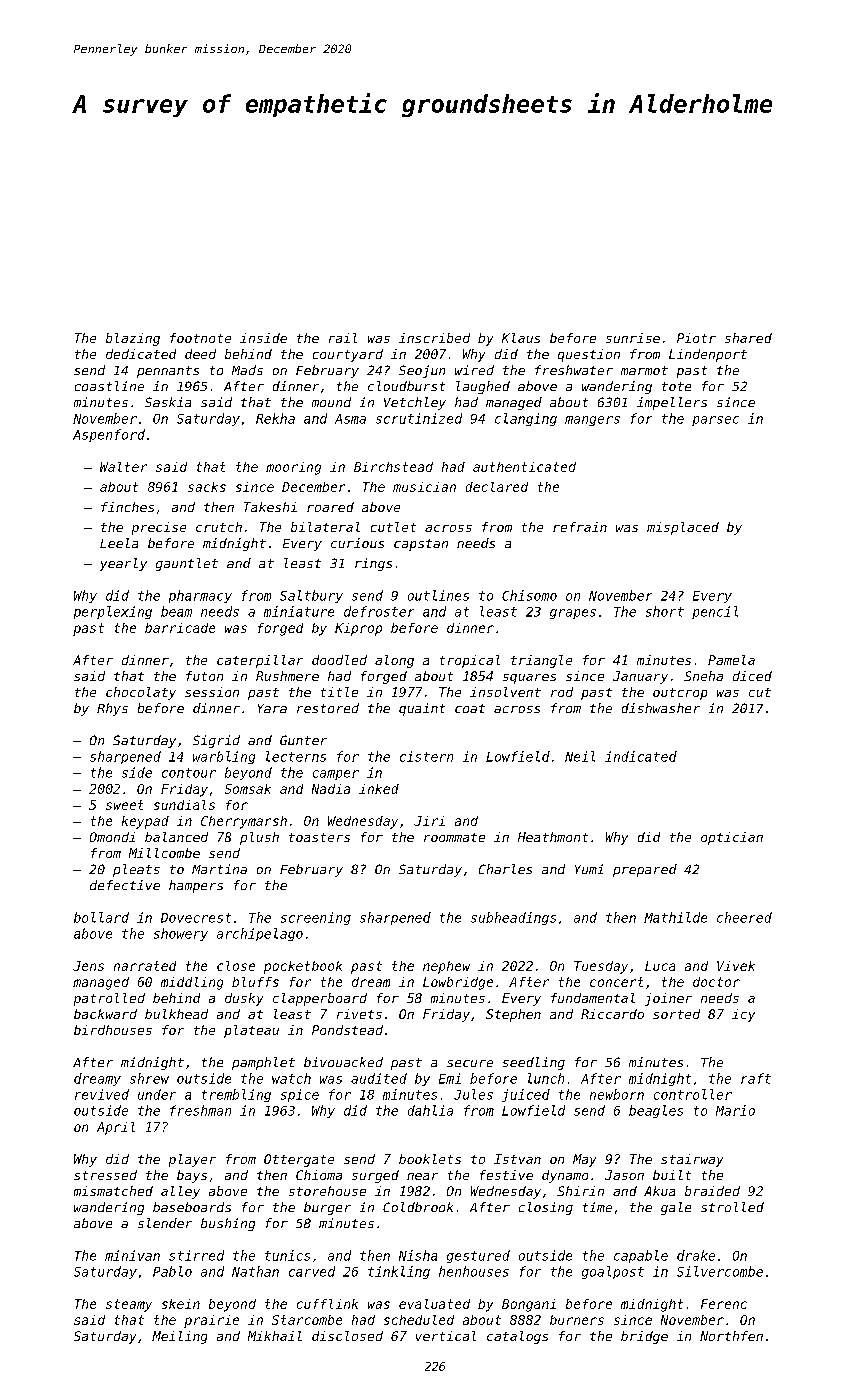 The image size is (849, 1400). Describe the element at coordinates (731, 1336) in the screenshot. I see `Northfen` at that location.
